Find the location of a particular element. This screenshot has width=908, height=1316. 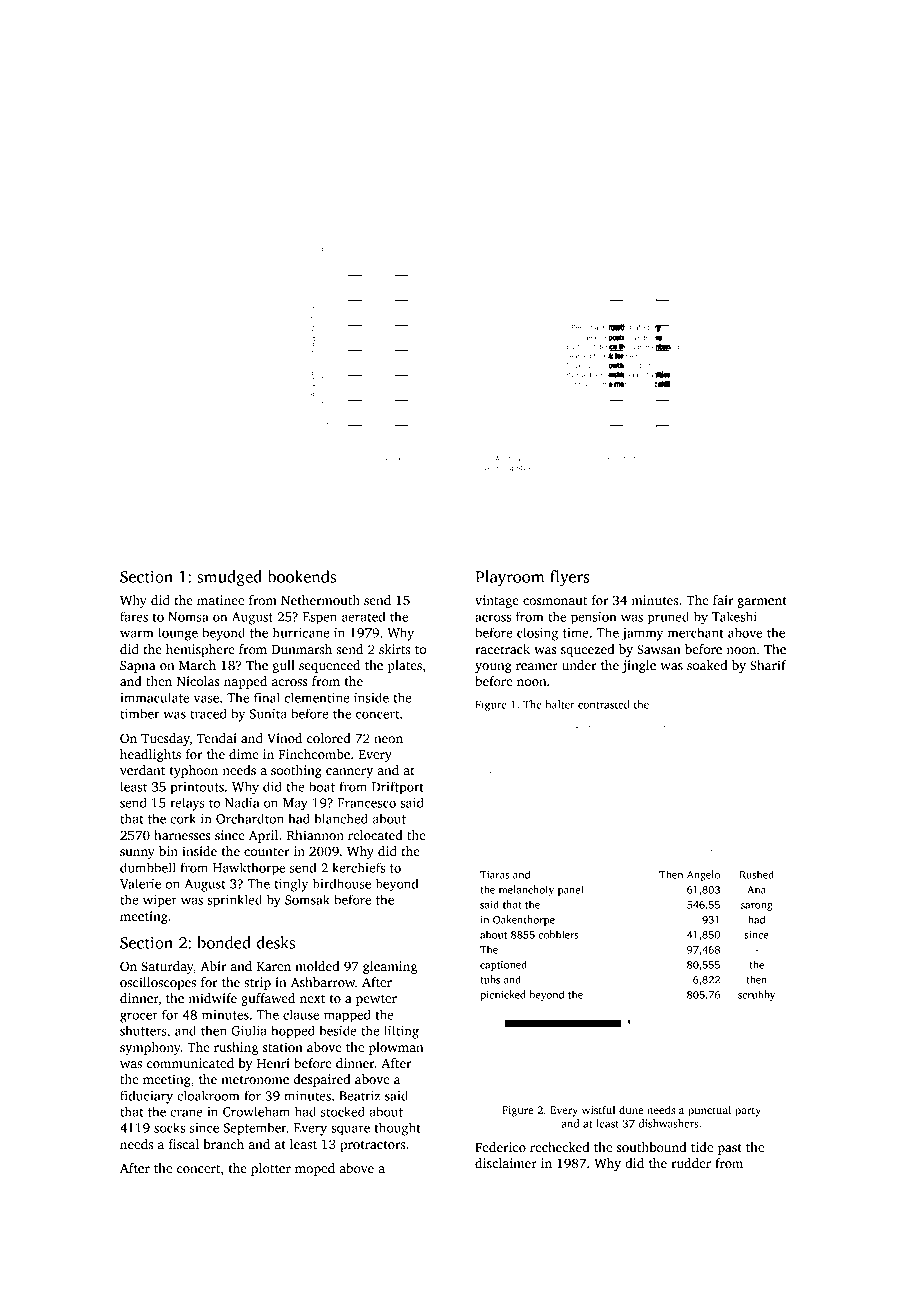

Rushed is located at coordinates (756, 874).
